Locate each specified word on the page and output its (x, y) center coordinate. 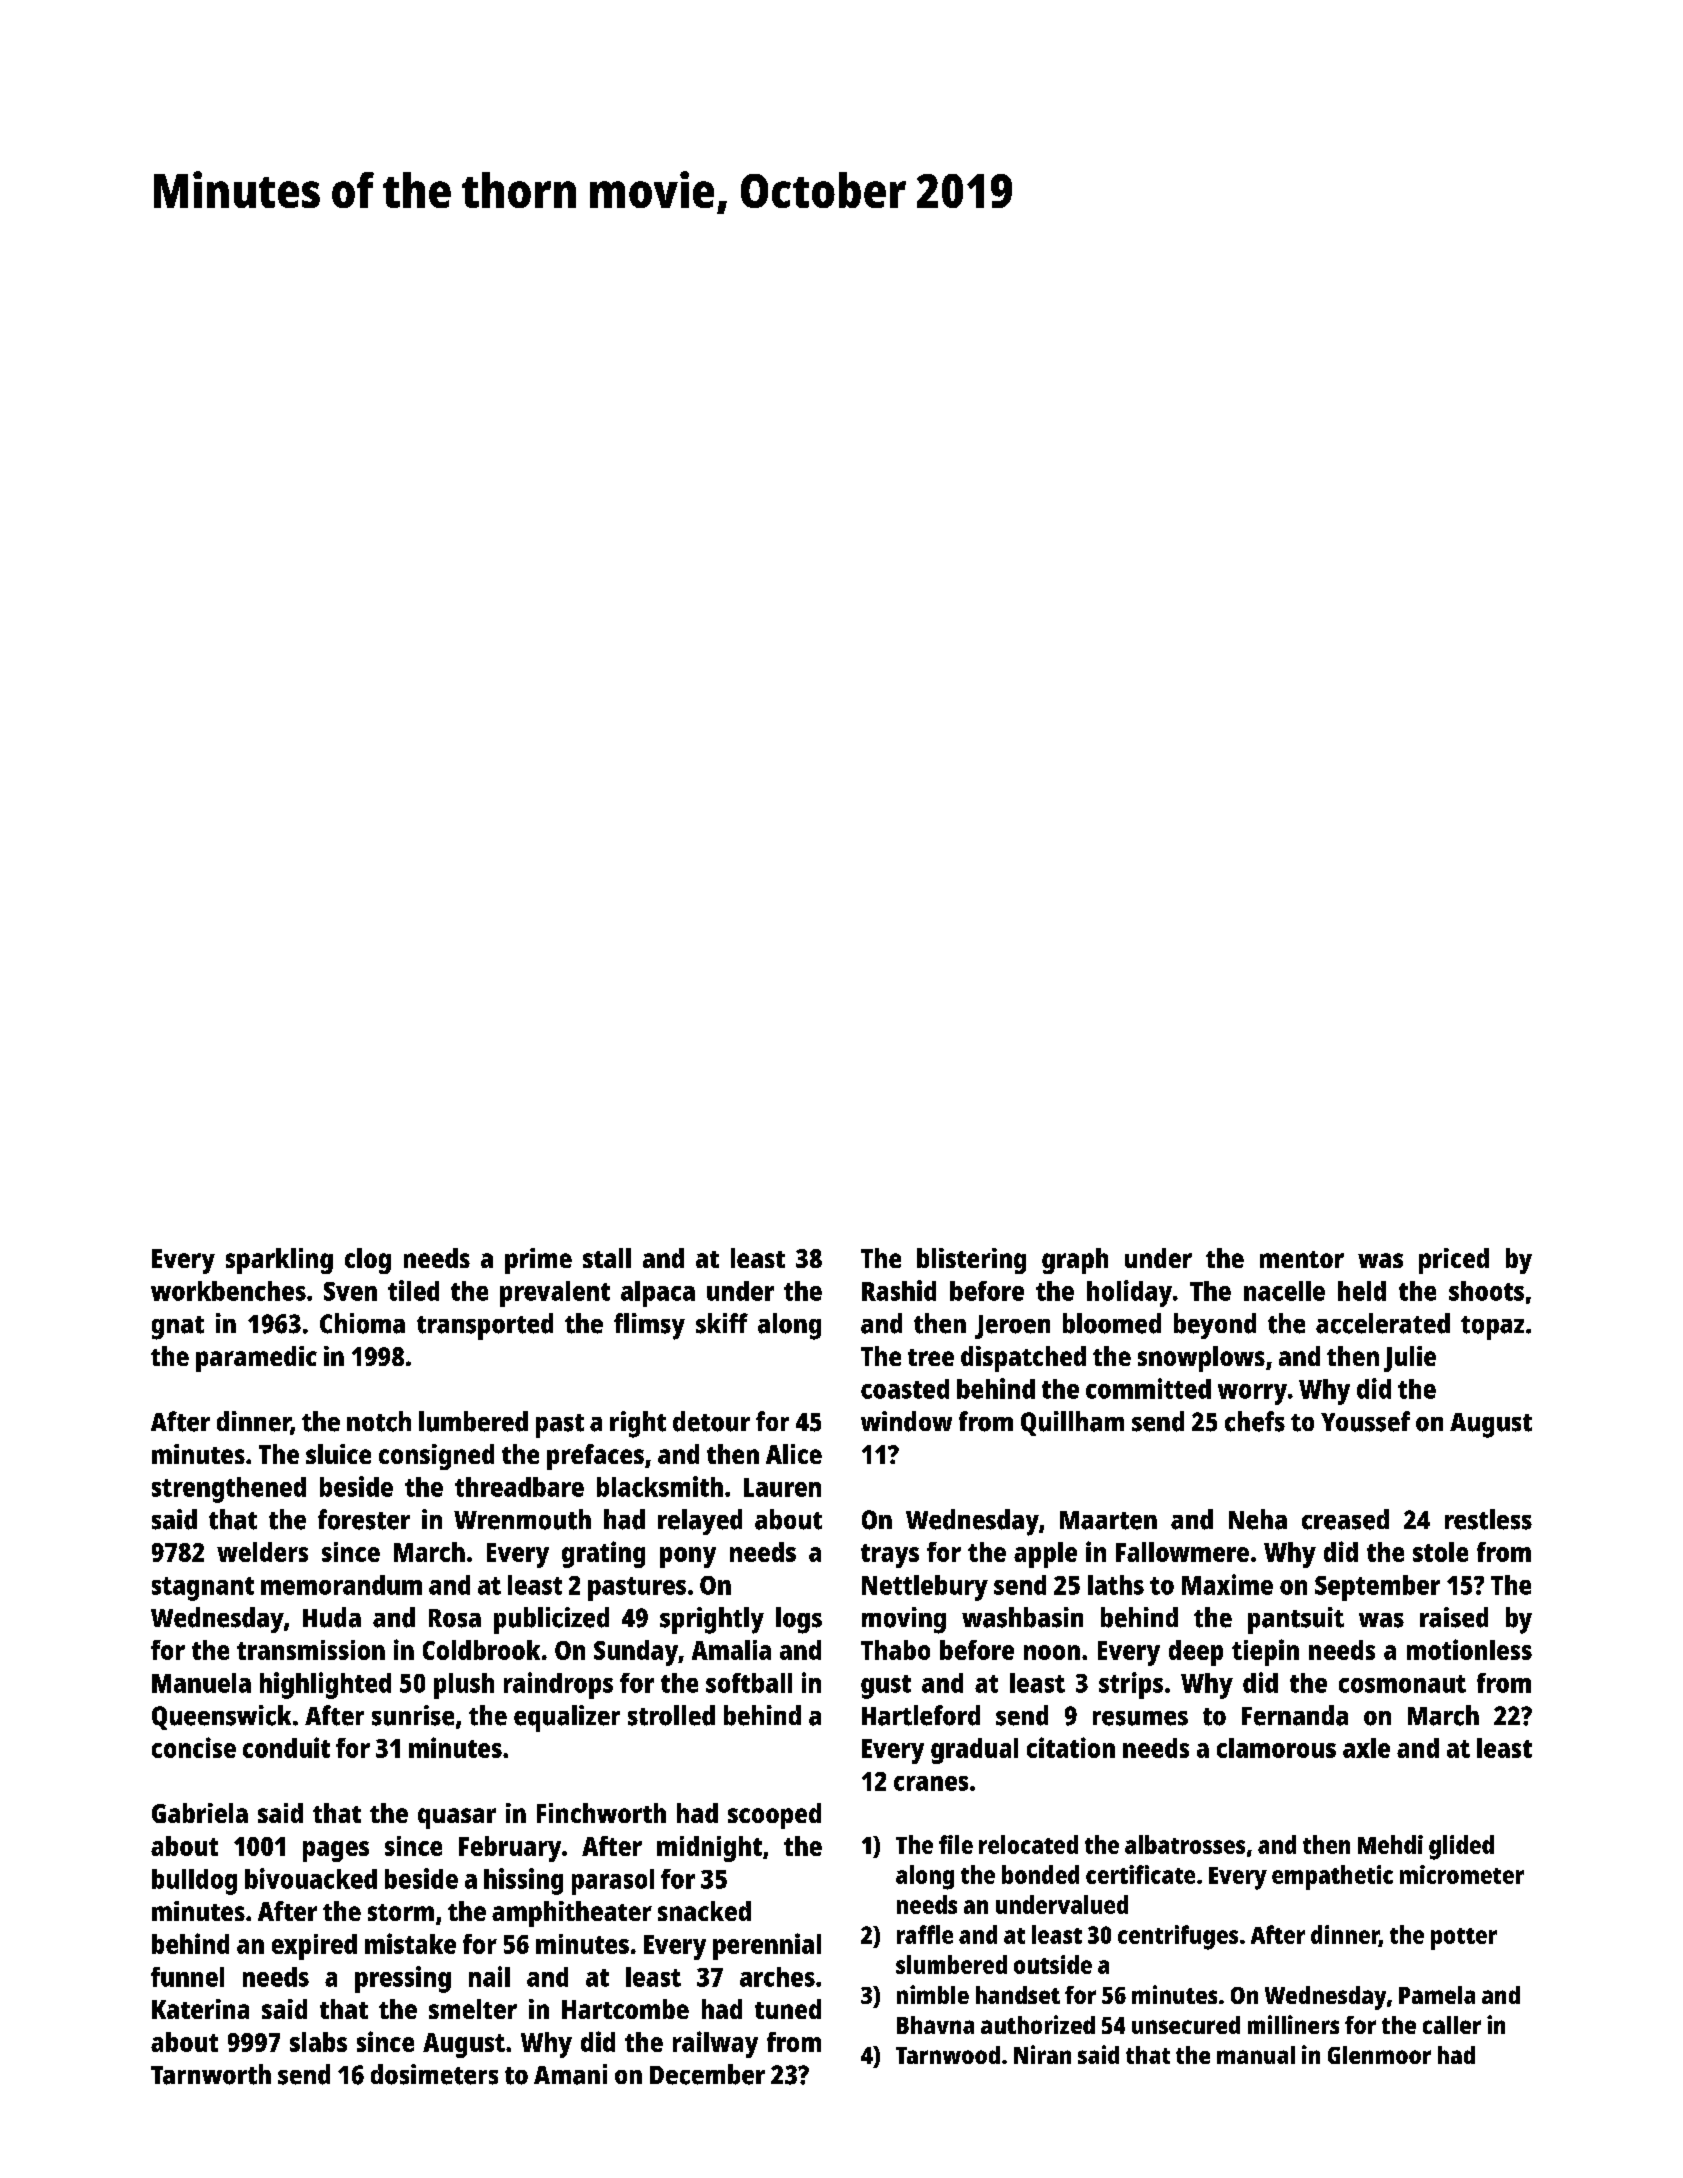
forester (364, 1519)
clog (368, 1261)
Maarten (1108, 1520)
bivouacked (311, 1878)
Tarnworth (211, 2074)
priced (1454, 1261)
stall (607, 1258)
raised (1454, 1617)
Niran (1042, 2054)
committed (1148, 1388)
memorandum (341, 1585)
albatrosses (1185, 1844)
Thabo (895, 1650)
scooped (774, 1816)
